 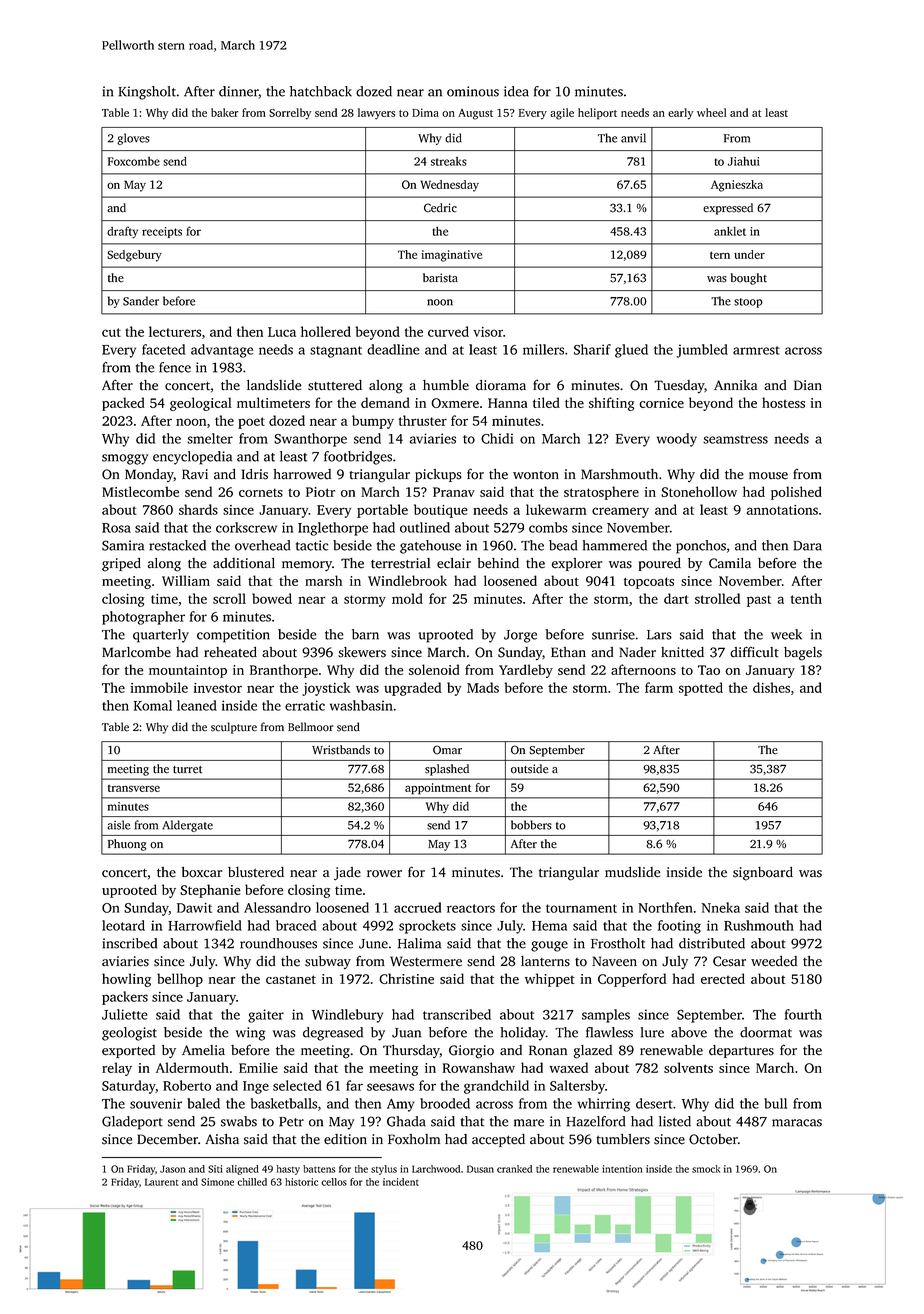 I want to click on hatchback, so click(x=321, y=91).
